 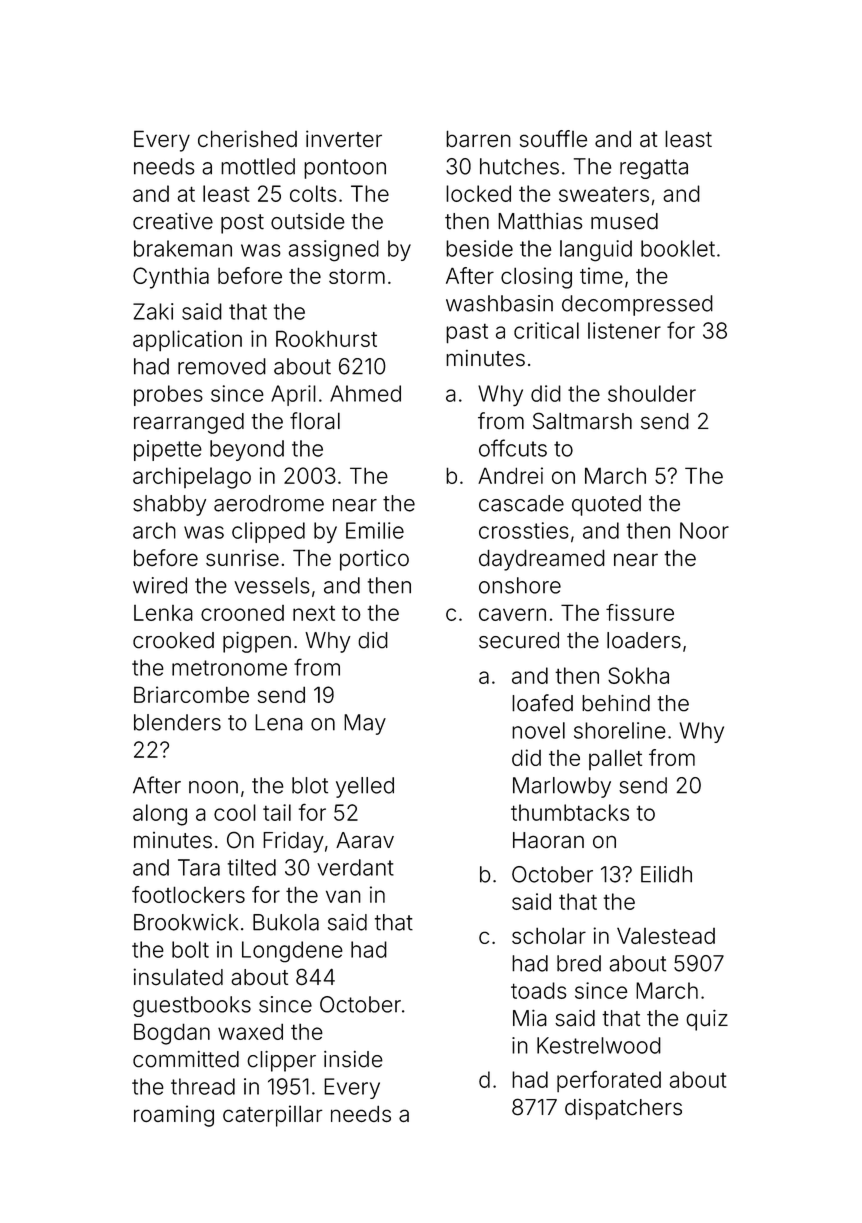 I want to click on barren, so click(x=478, y=139).
